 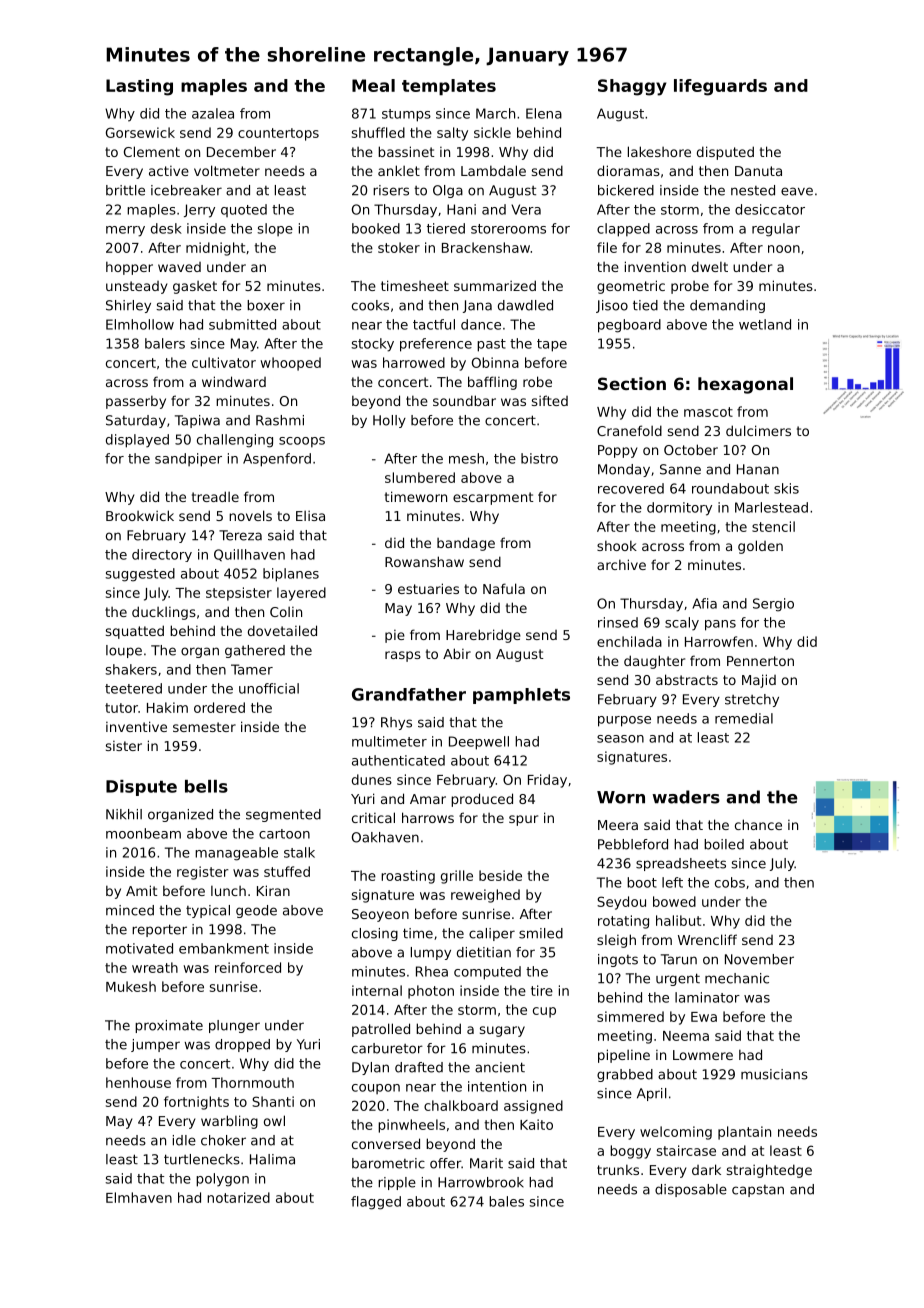 What do you see at coordinates (770, 209) in the screenshot?
I see `desiccator` at bounding box center [770, 209].
